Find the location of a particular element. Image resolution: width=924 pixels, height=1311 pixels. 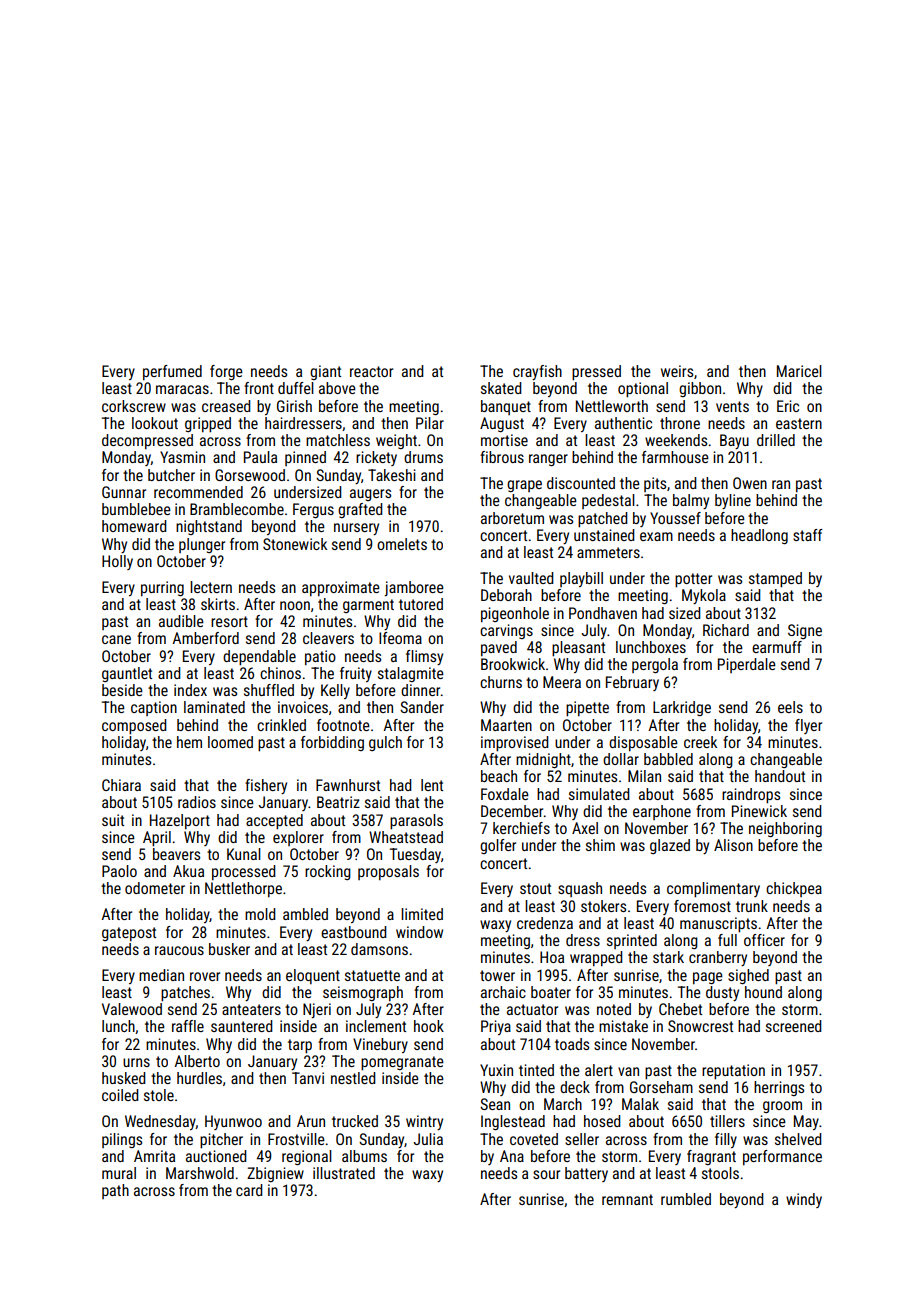

gulch is located at coordinates (385, 743).
